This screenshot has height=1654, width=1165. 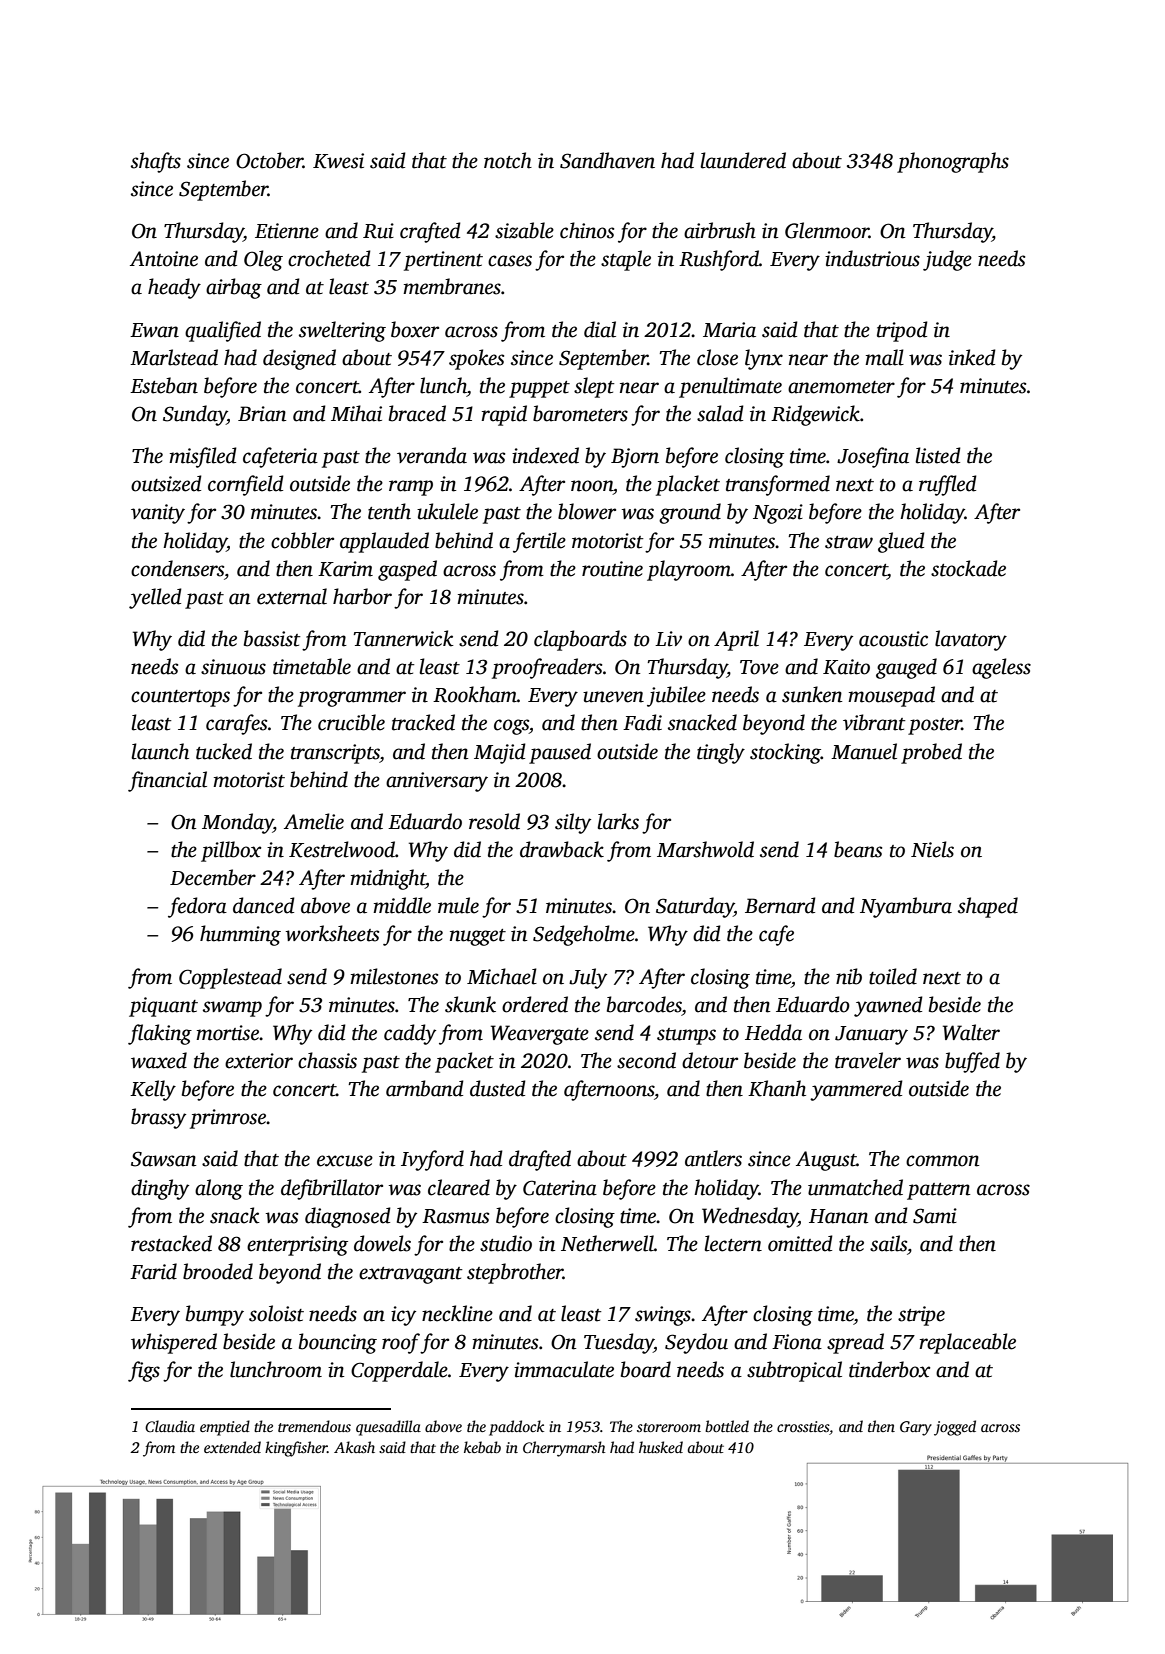 What do you see at coordinates (668, 639) in the screenshot?
I see `Liv` at bounding box center [668, 639].
